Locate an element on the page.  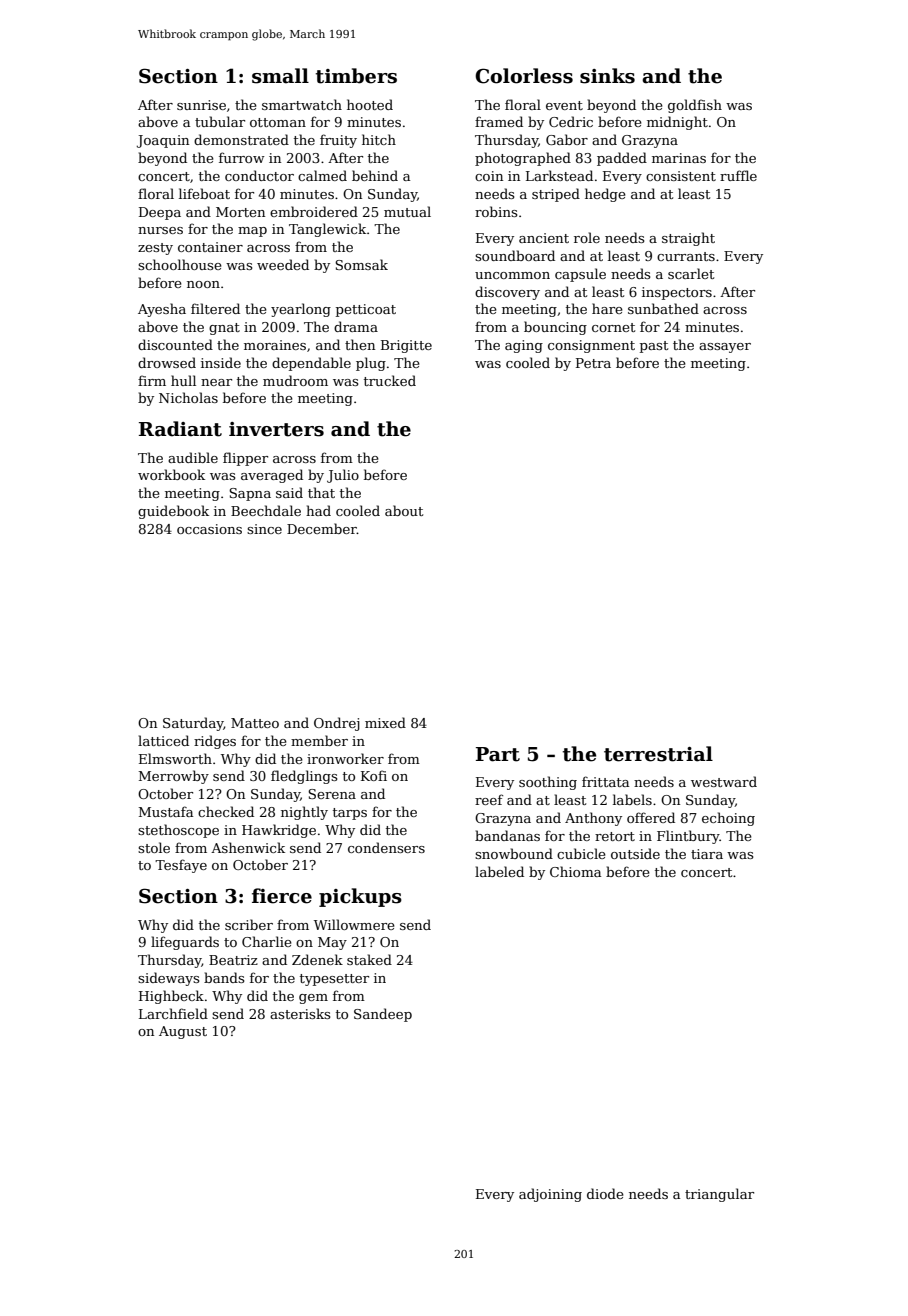
map is located at coordinates (252, 232).
